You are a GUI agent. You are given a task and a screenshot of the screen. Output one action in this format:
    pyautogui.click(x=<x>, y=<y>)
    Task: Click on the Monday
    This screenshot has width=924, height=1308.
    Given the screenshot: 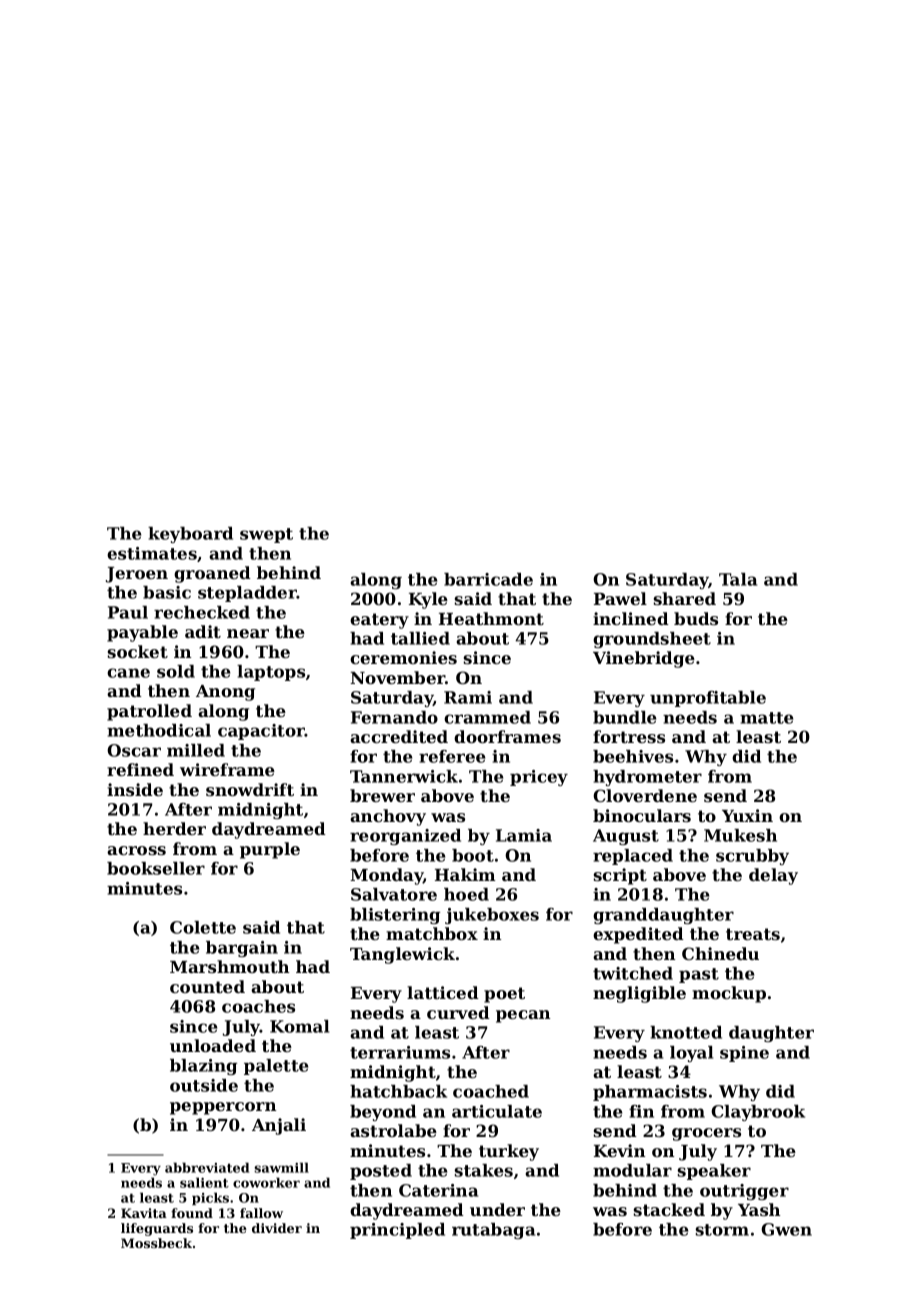 What is the action you would take?
    pyautogui.click(x=387, y=876)
